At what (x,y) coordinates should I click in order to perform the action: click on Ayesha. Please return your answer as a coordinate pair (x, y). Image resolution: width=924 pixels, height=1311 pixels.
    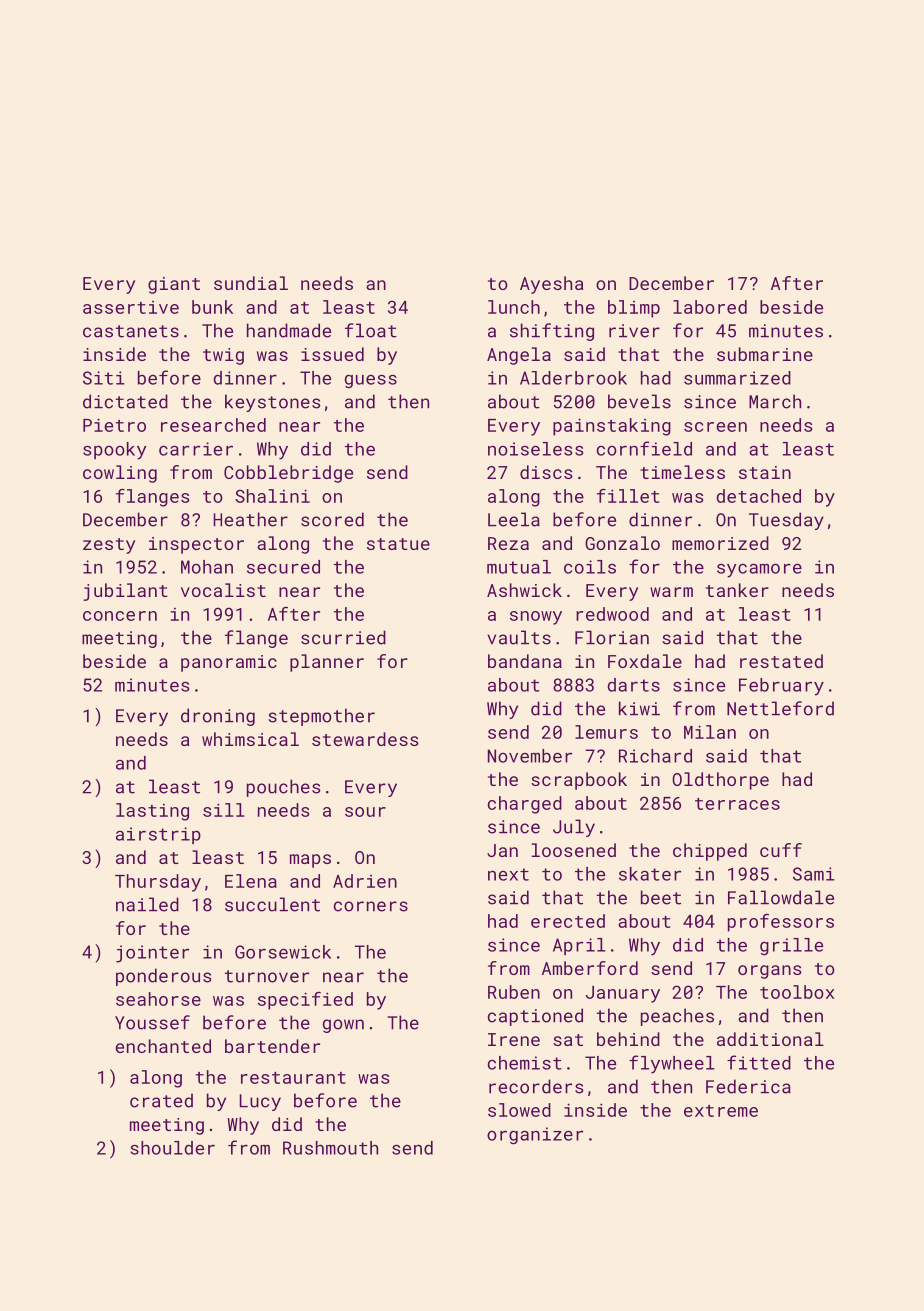
    Looking at the image, I should click on (551, 285).
